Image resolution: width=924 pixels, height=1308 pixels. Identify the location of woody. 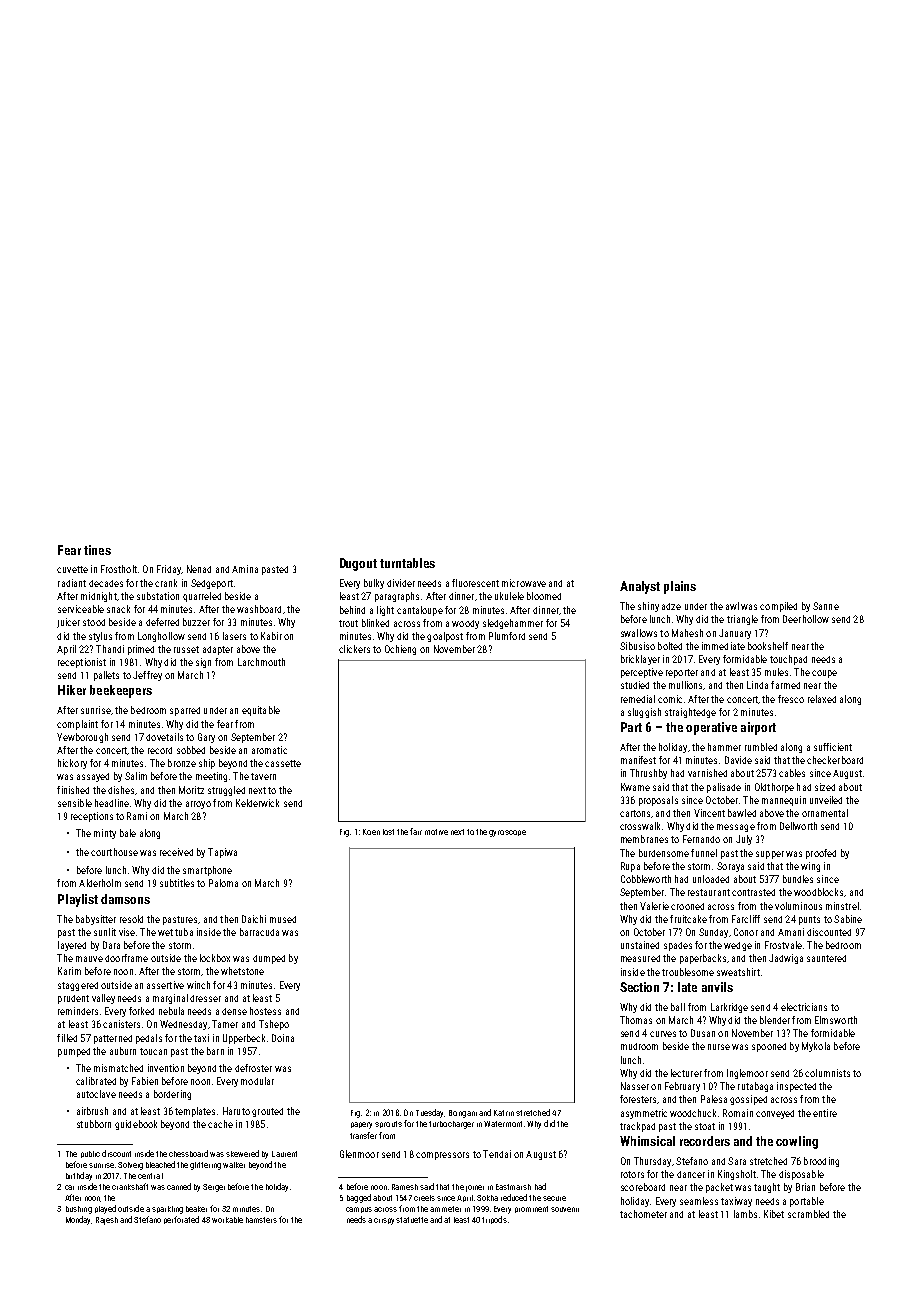
(465, 624).
